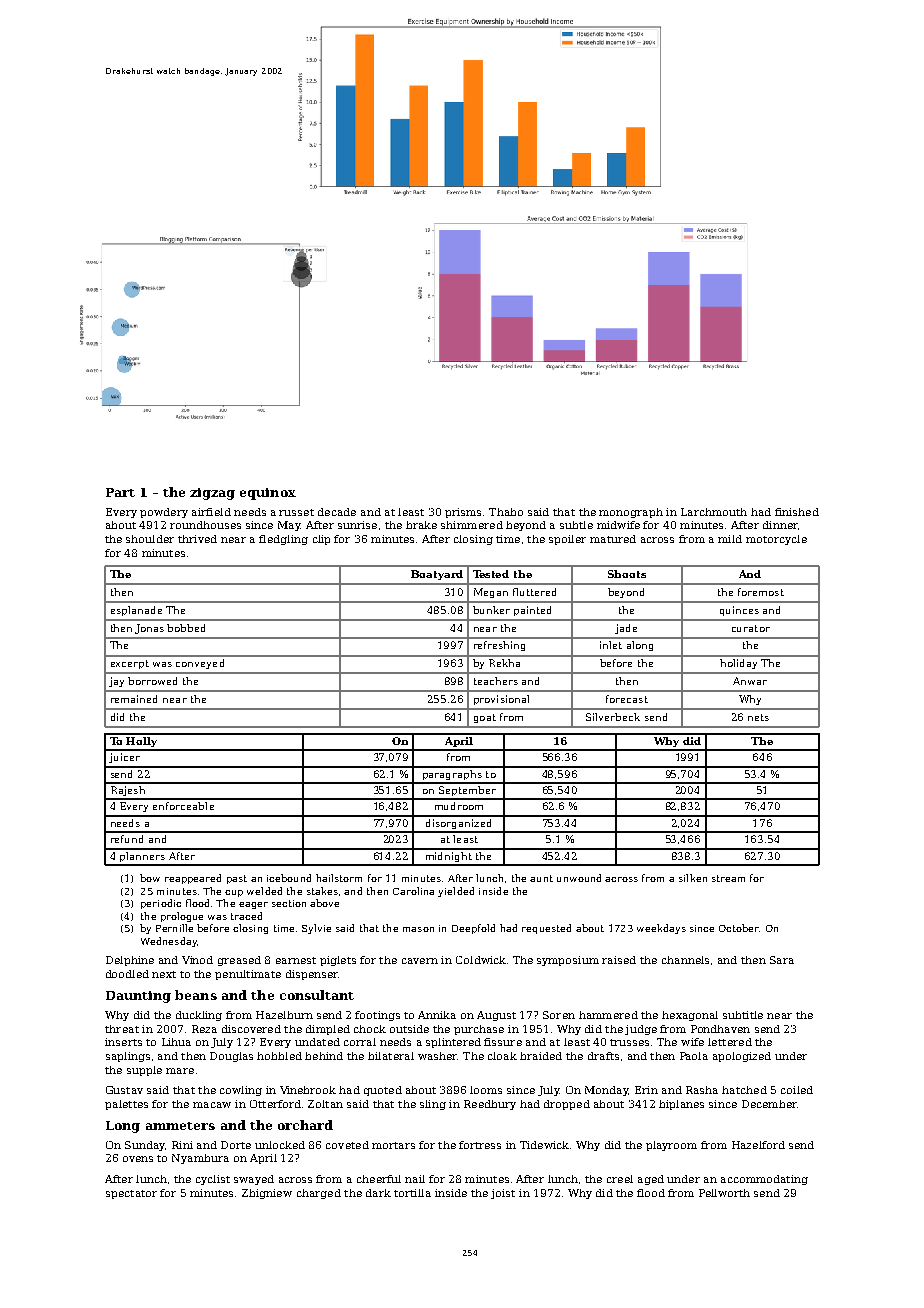  What do you see at coordinates (149, 629) in the image?
I see `Jonas` at bounding box center [149, 629].
